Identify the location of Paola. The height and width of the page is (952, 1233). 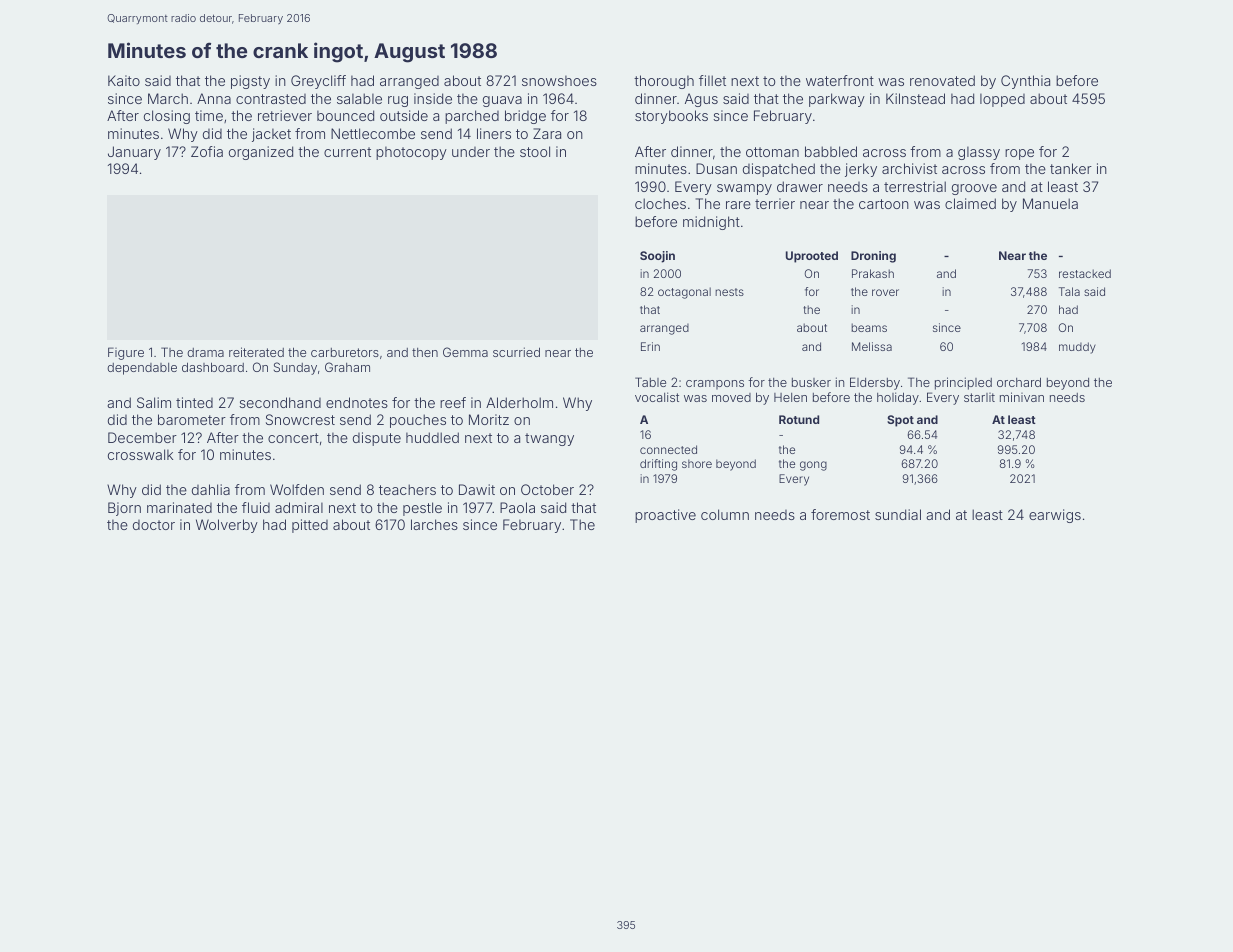
(517, 507).
